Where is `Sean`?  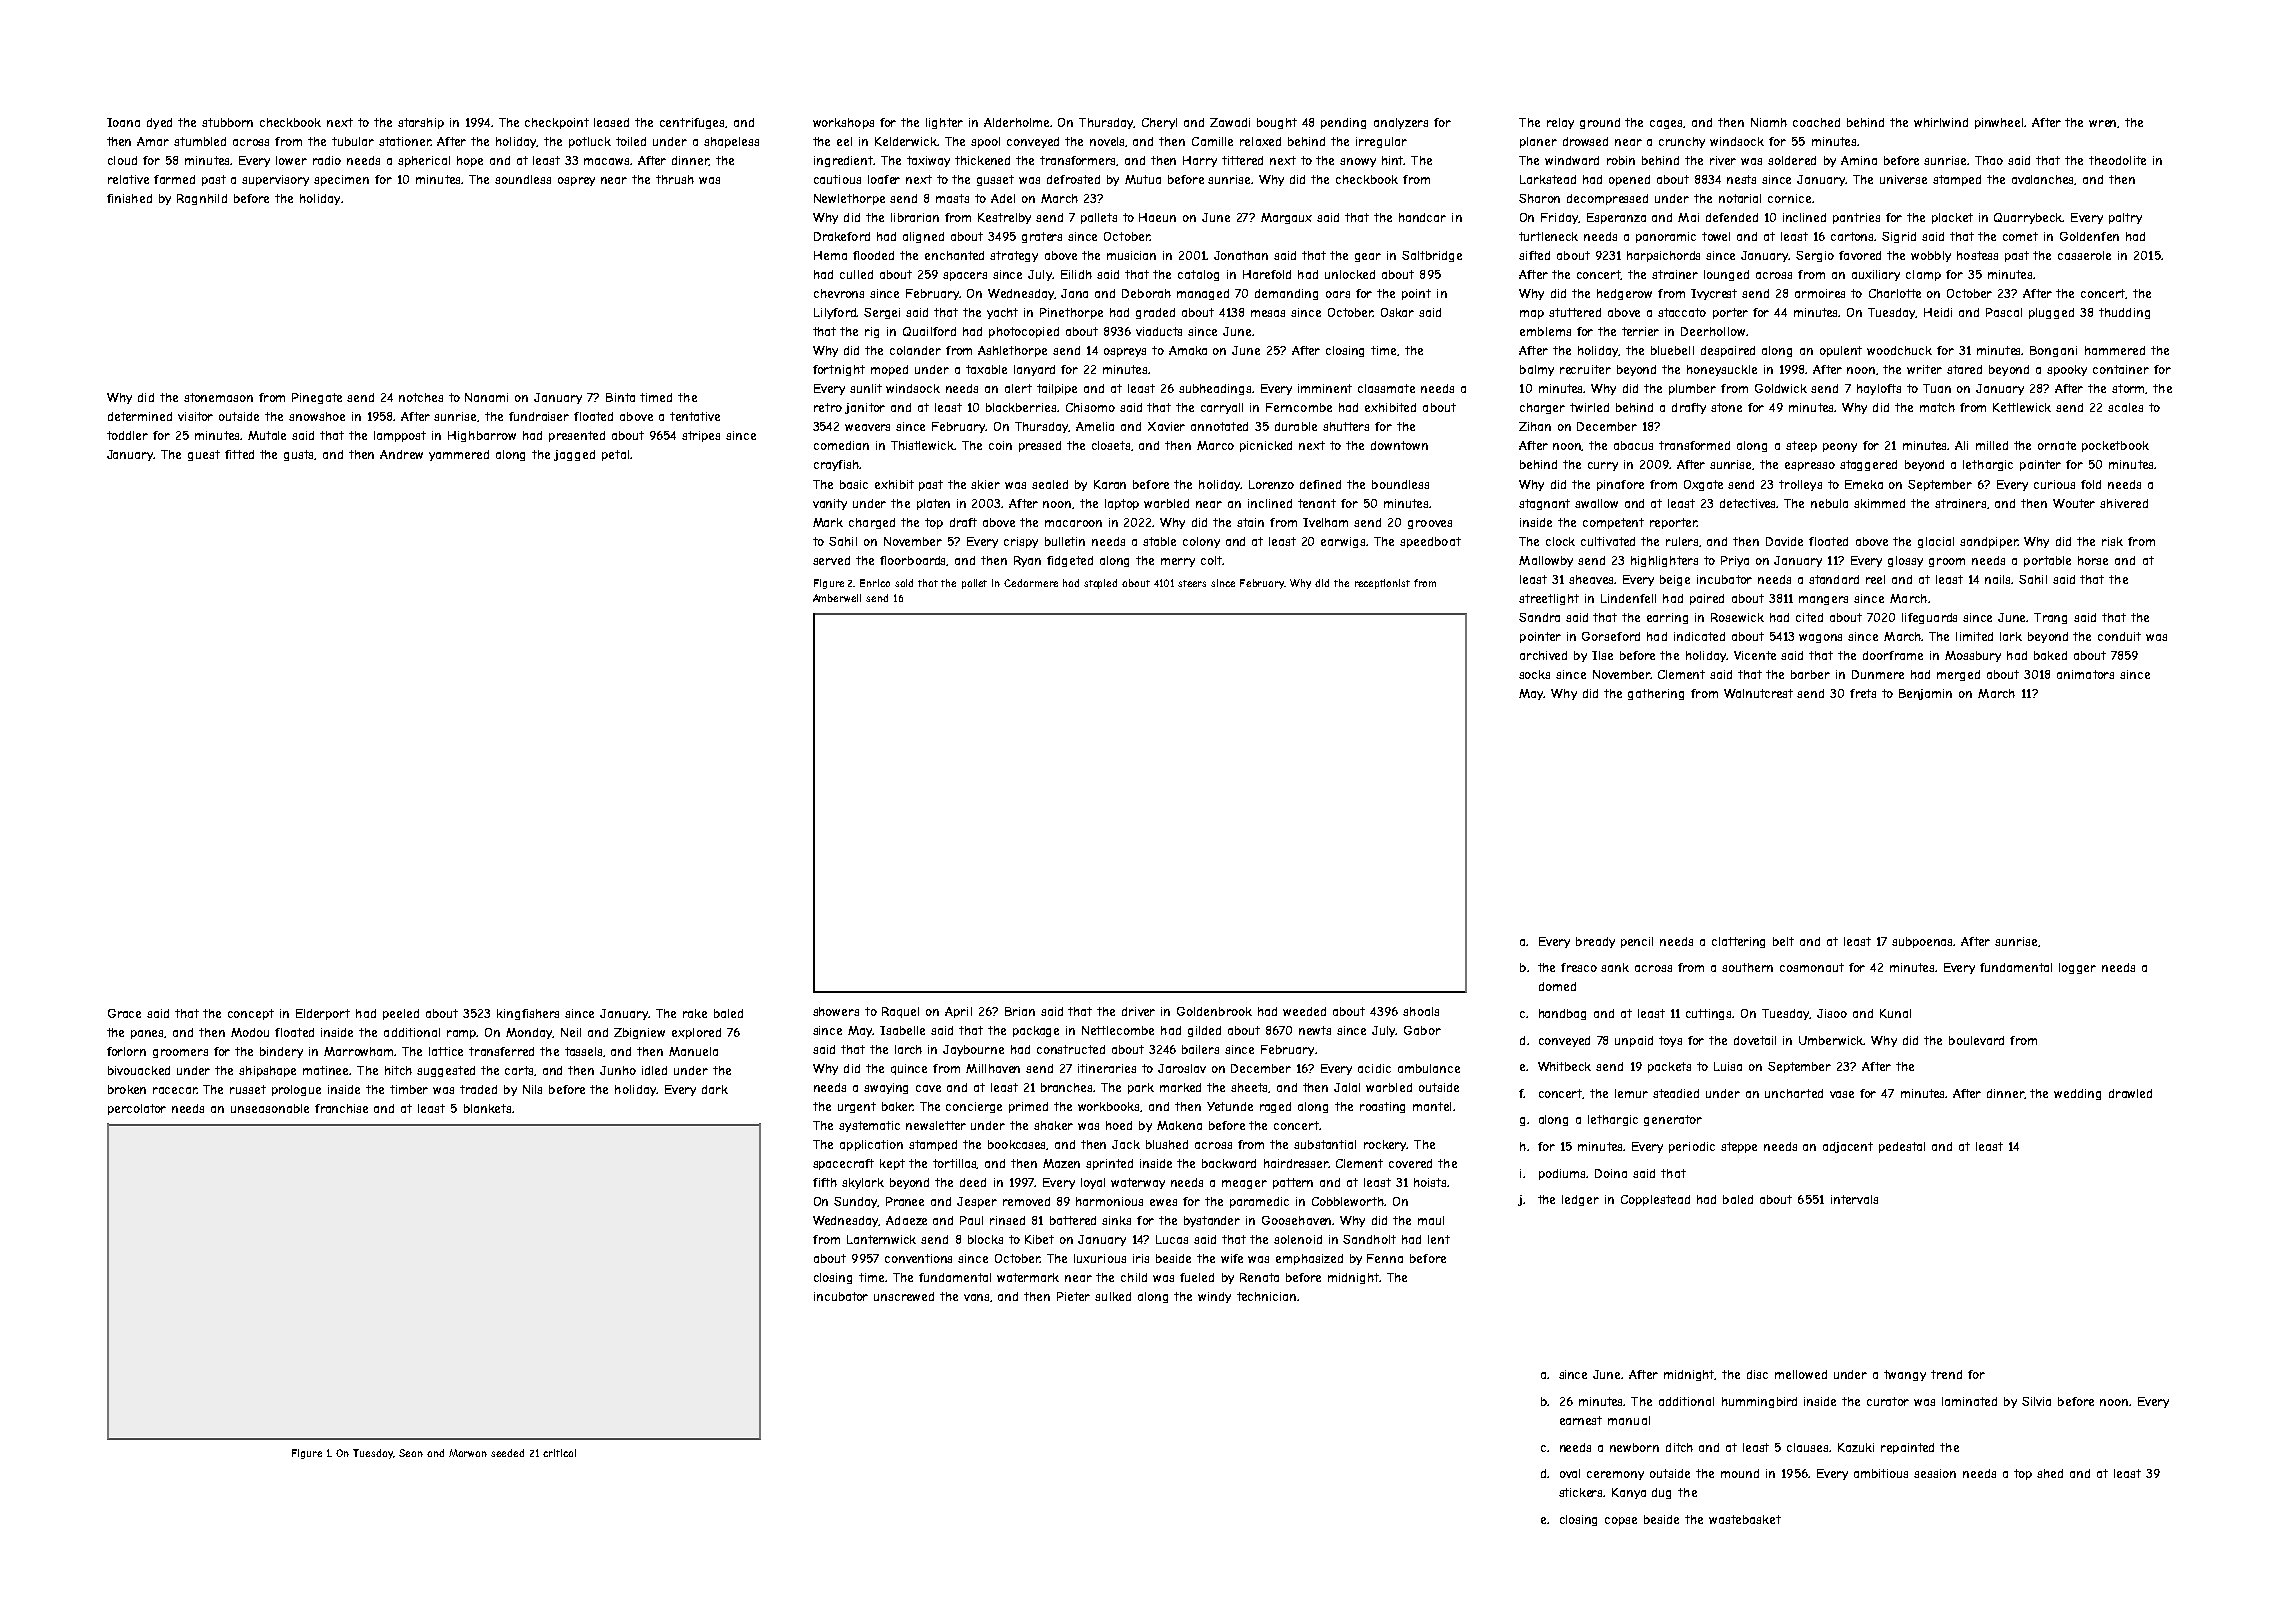
Sean is located at coordinates (411, 1453).
